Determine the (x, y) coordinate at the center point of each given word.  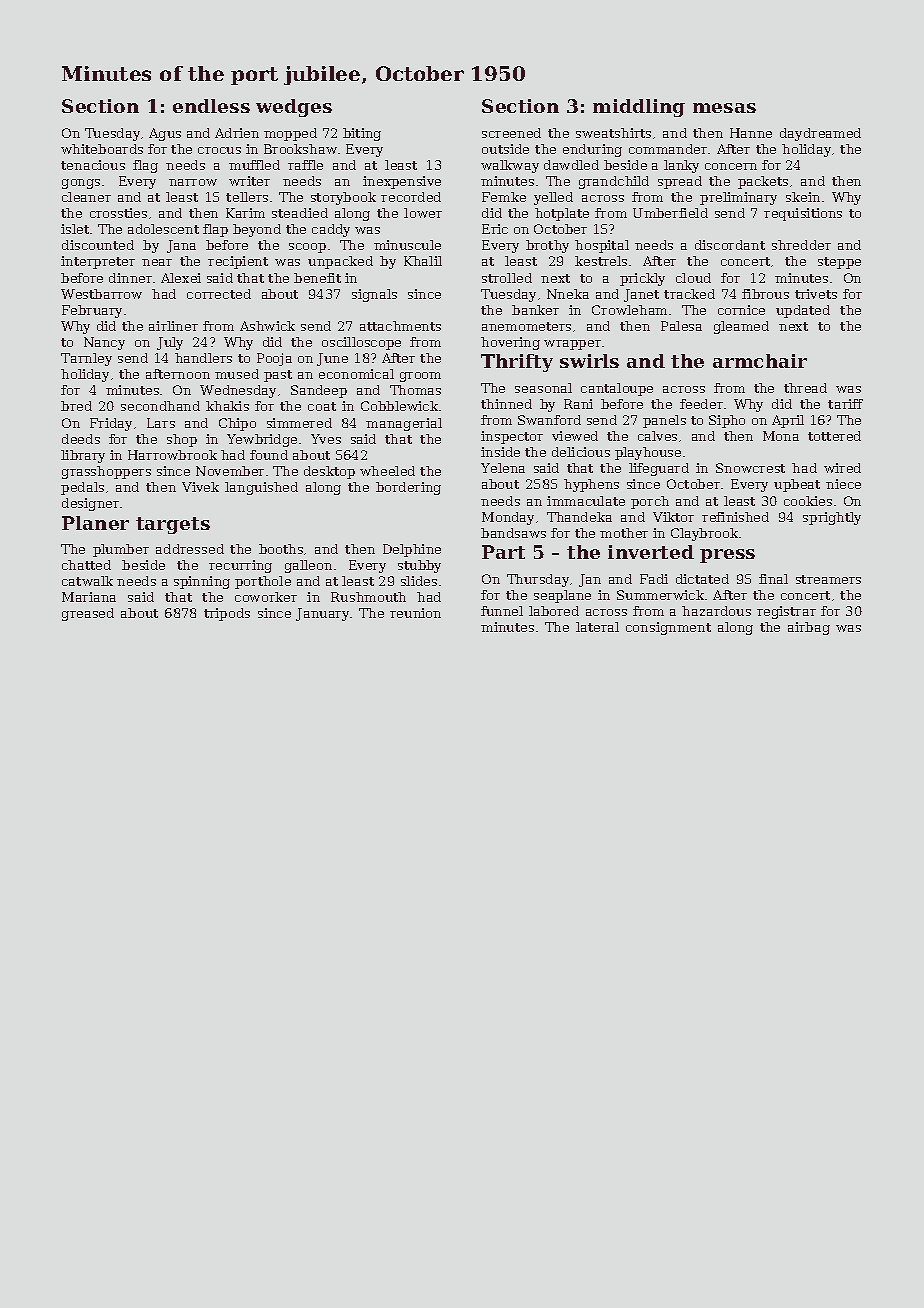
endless (211, 106)
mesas (724, 108)
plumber (121, 550)
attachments (400, 326)
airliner (173, 326)
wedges (294, 108)
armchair (760, 361)
